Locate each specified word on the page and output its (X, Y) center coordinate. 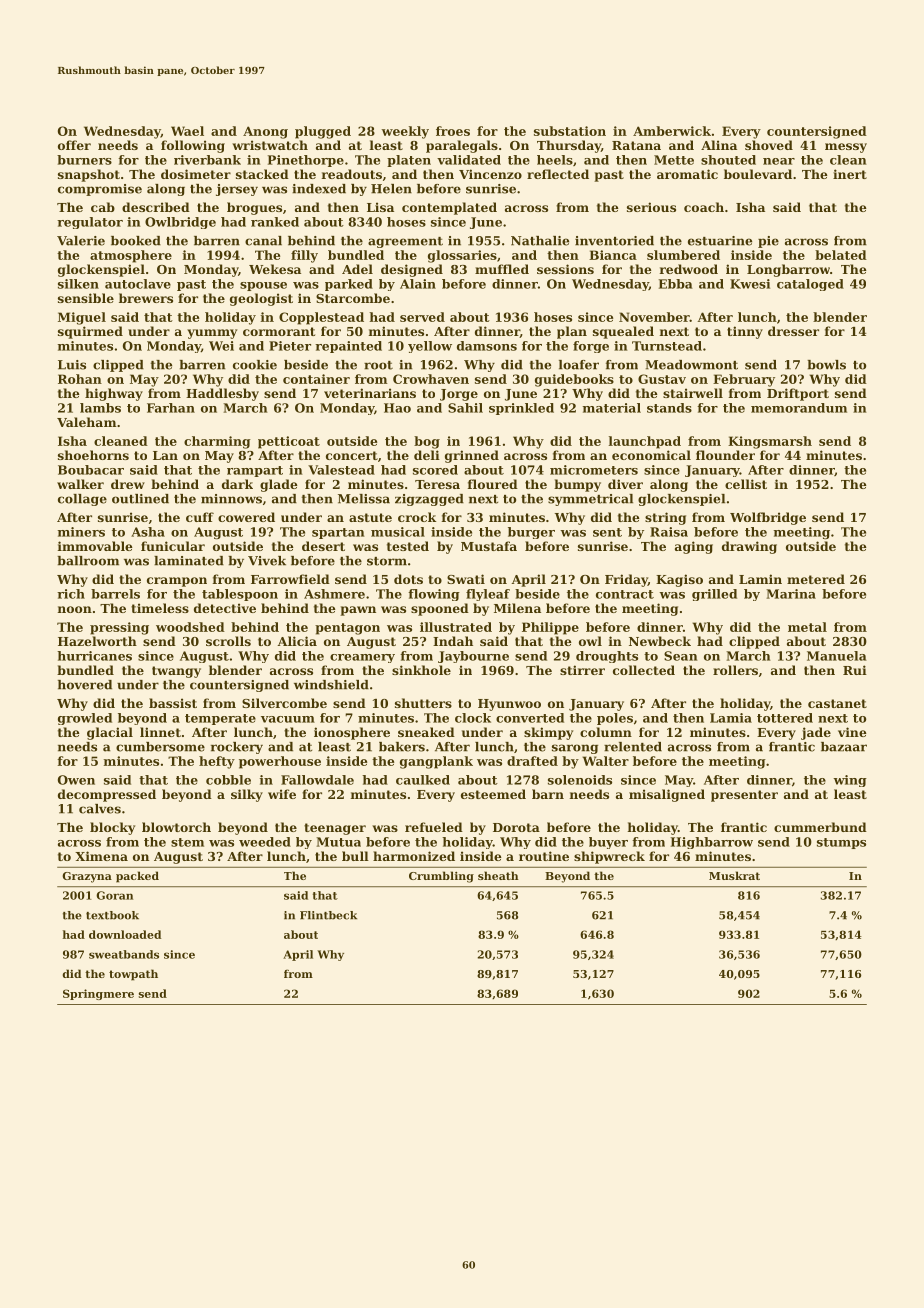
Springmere (98, 994)
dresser (793, 331)
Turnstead (667, 346)
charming (217, 442)
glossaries (462, 256)
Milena (517, 608)
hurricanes (94, 656)
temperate (220, 719)
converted (530, 718)
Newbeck (660, 641)
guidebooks (574, 380)
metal (807, 627)
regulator (90, 223)
